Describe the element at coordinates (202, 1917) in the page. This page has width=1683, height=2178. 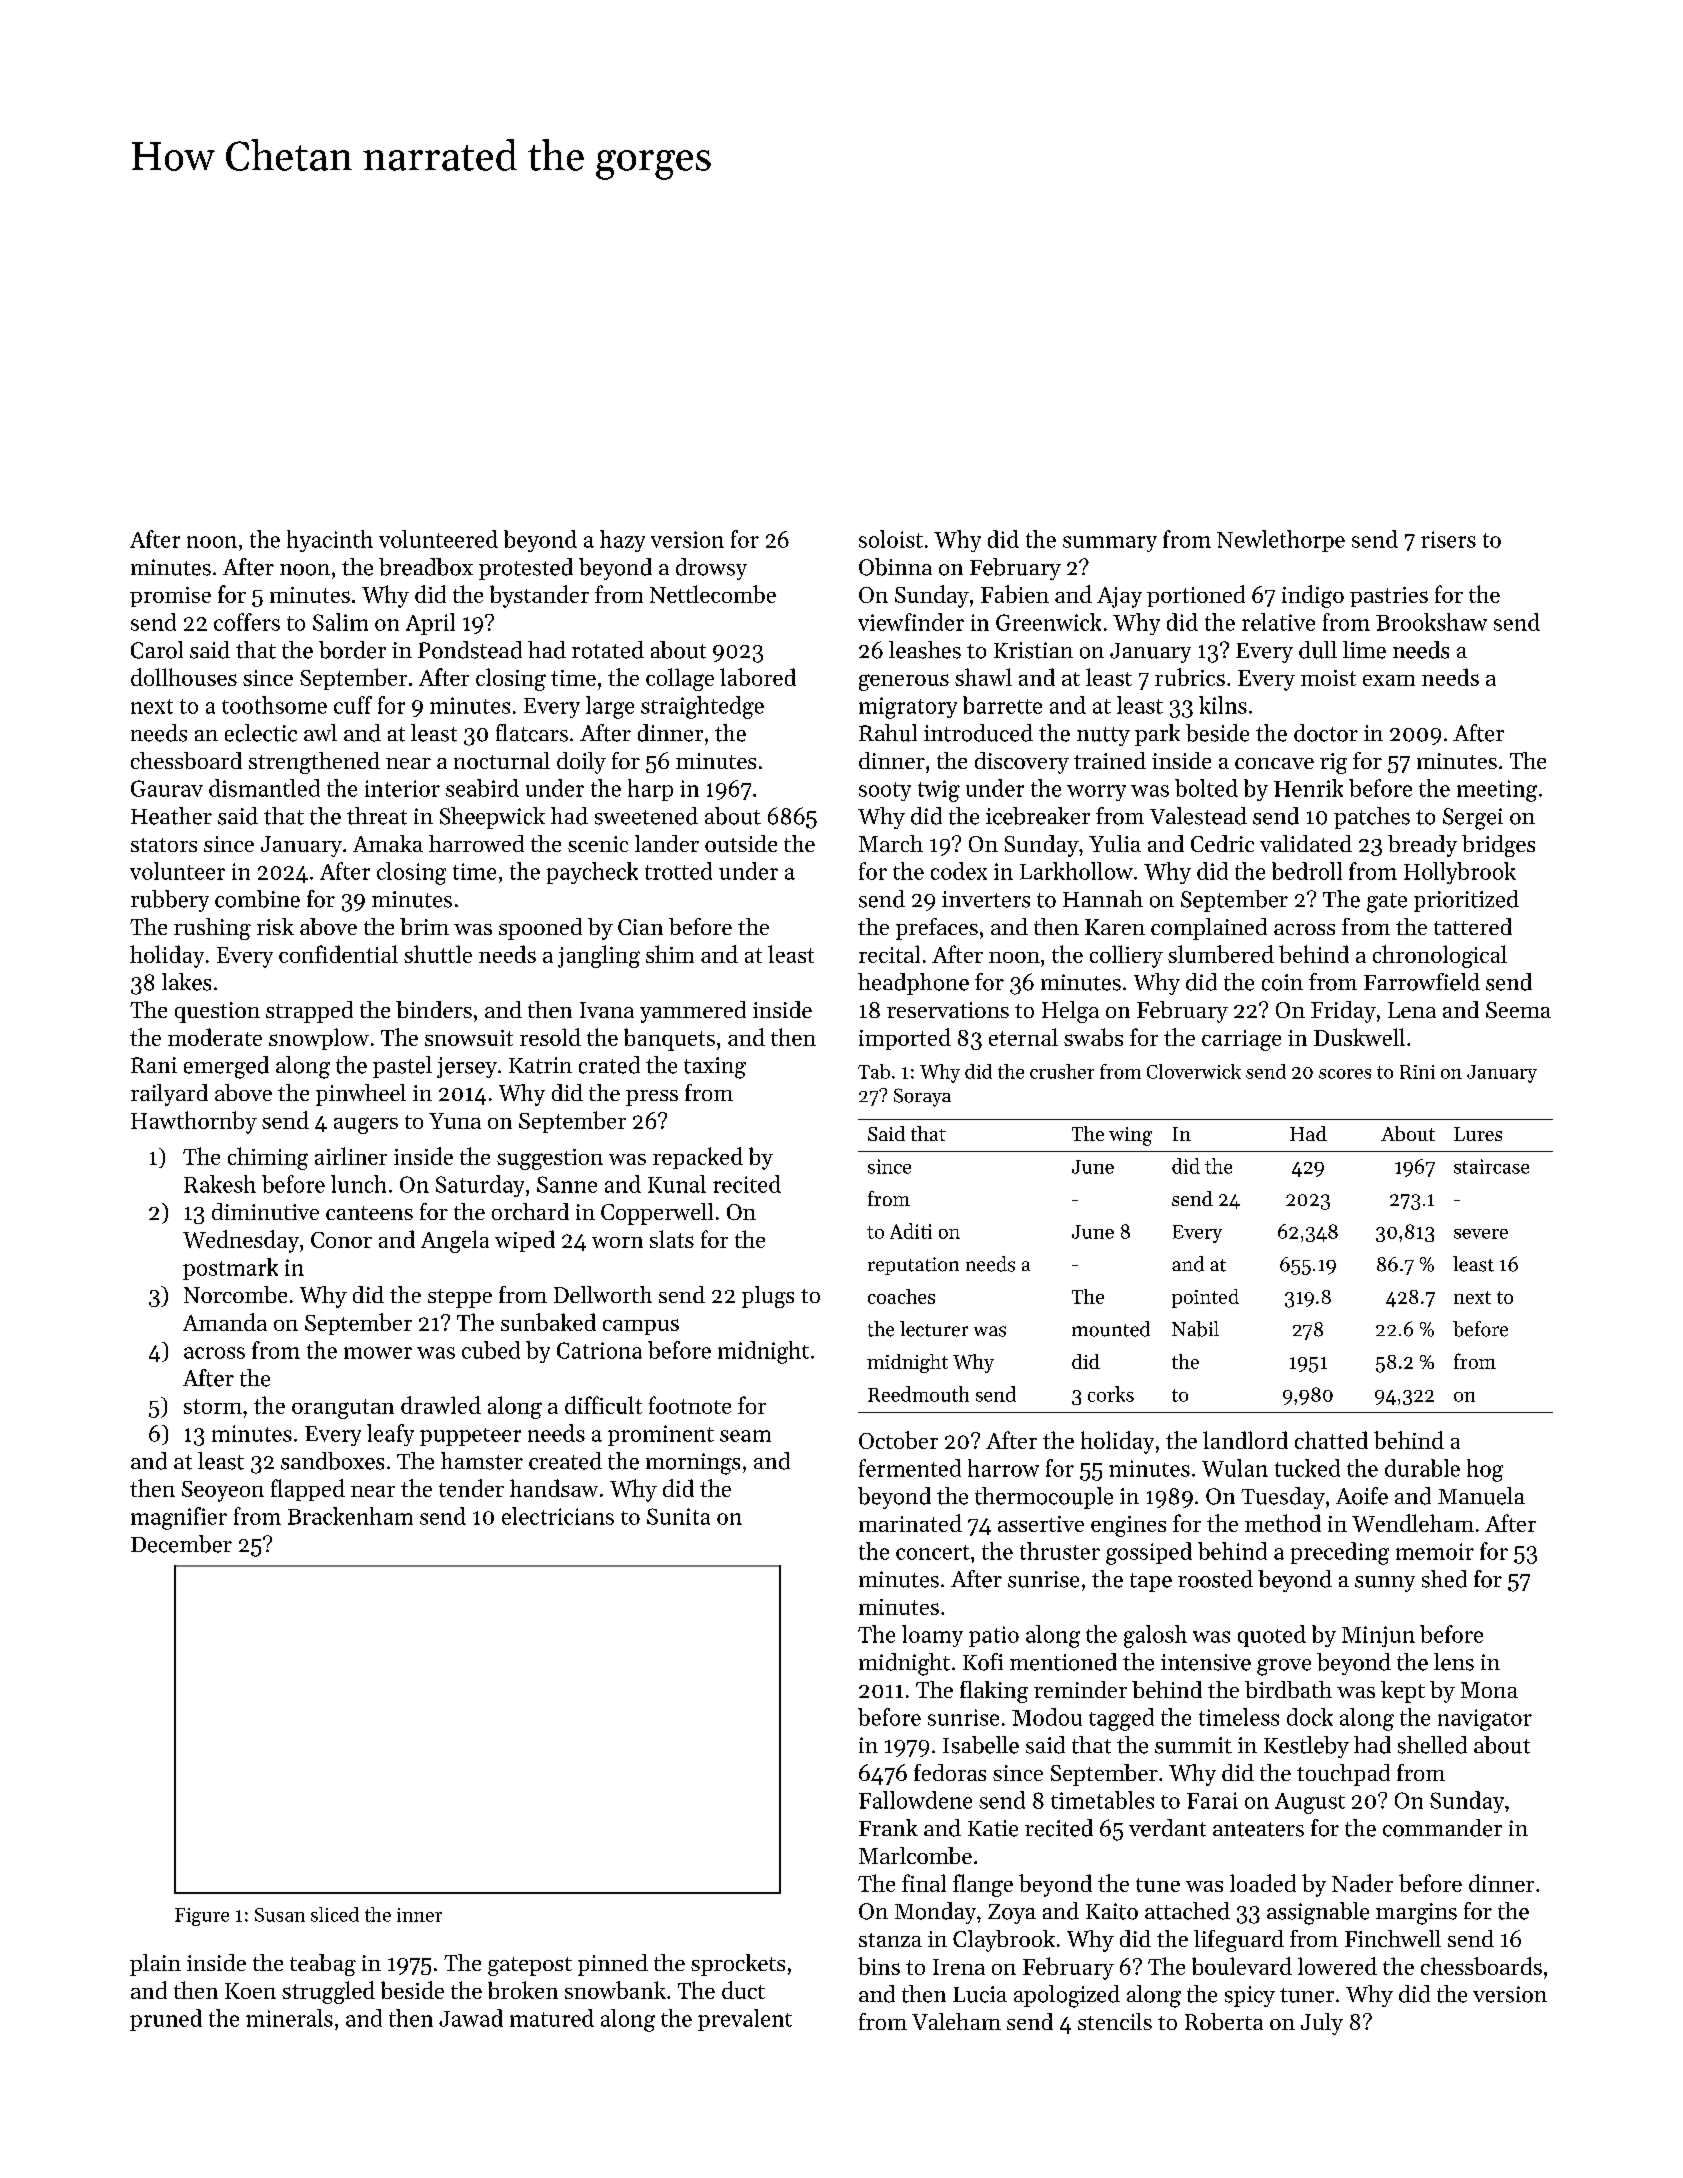
I see `Figure` at that location.
